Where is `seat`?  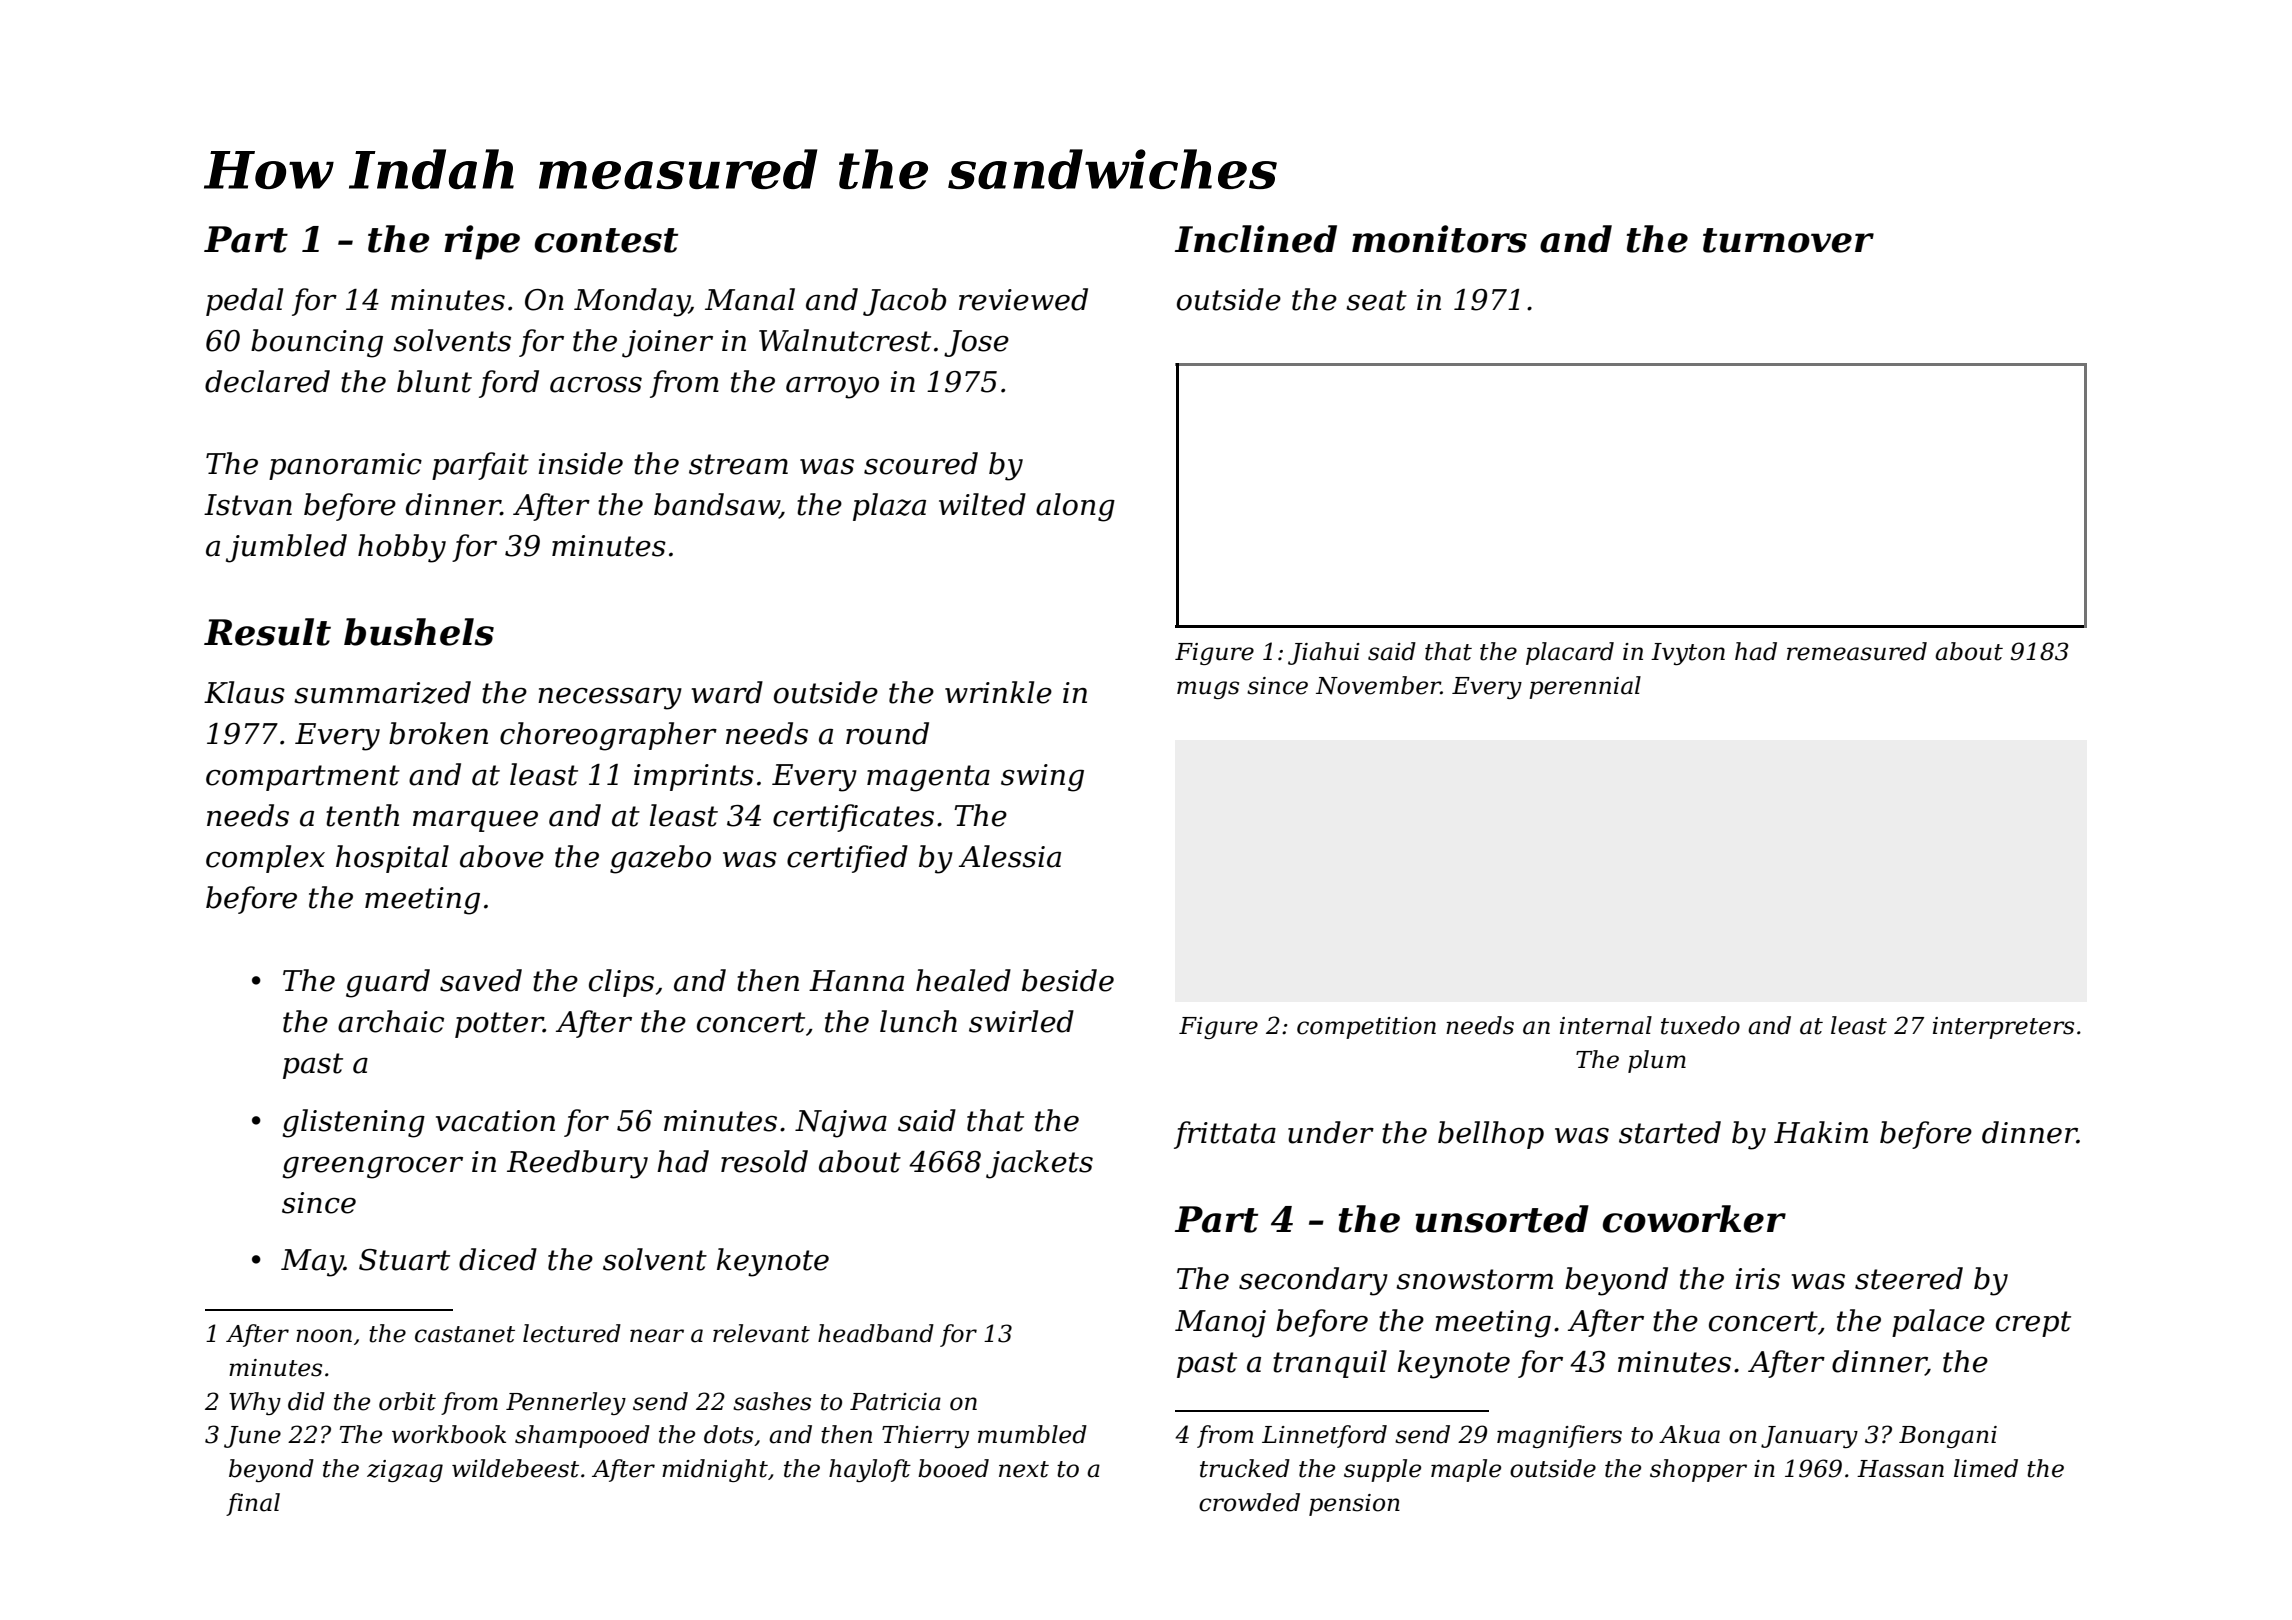
seat is located at coordinates (1376, 300).
